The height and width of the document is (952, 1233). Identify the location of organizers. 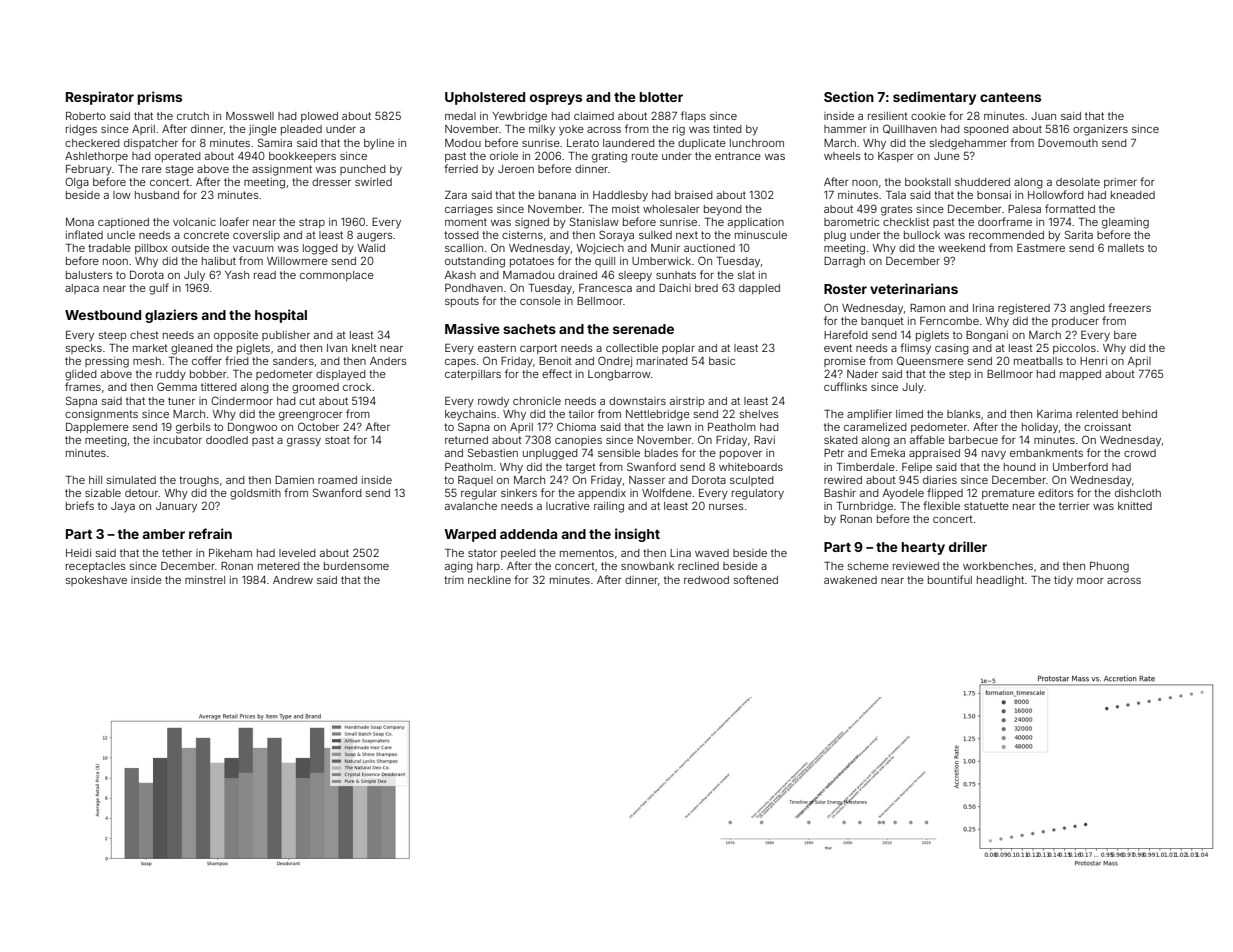
(1100, 130).
